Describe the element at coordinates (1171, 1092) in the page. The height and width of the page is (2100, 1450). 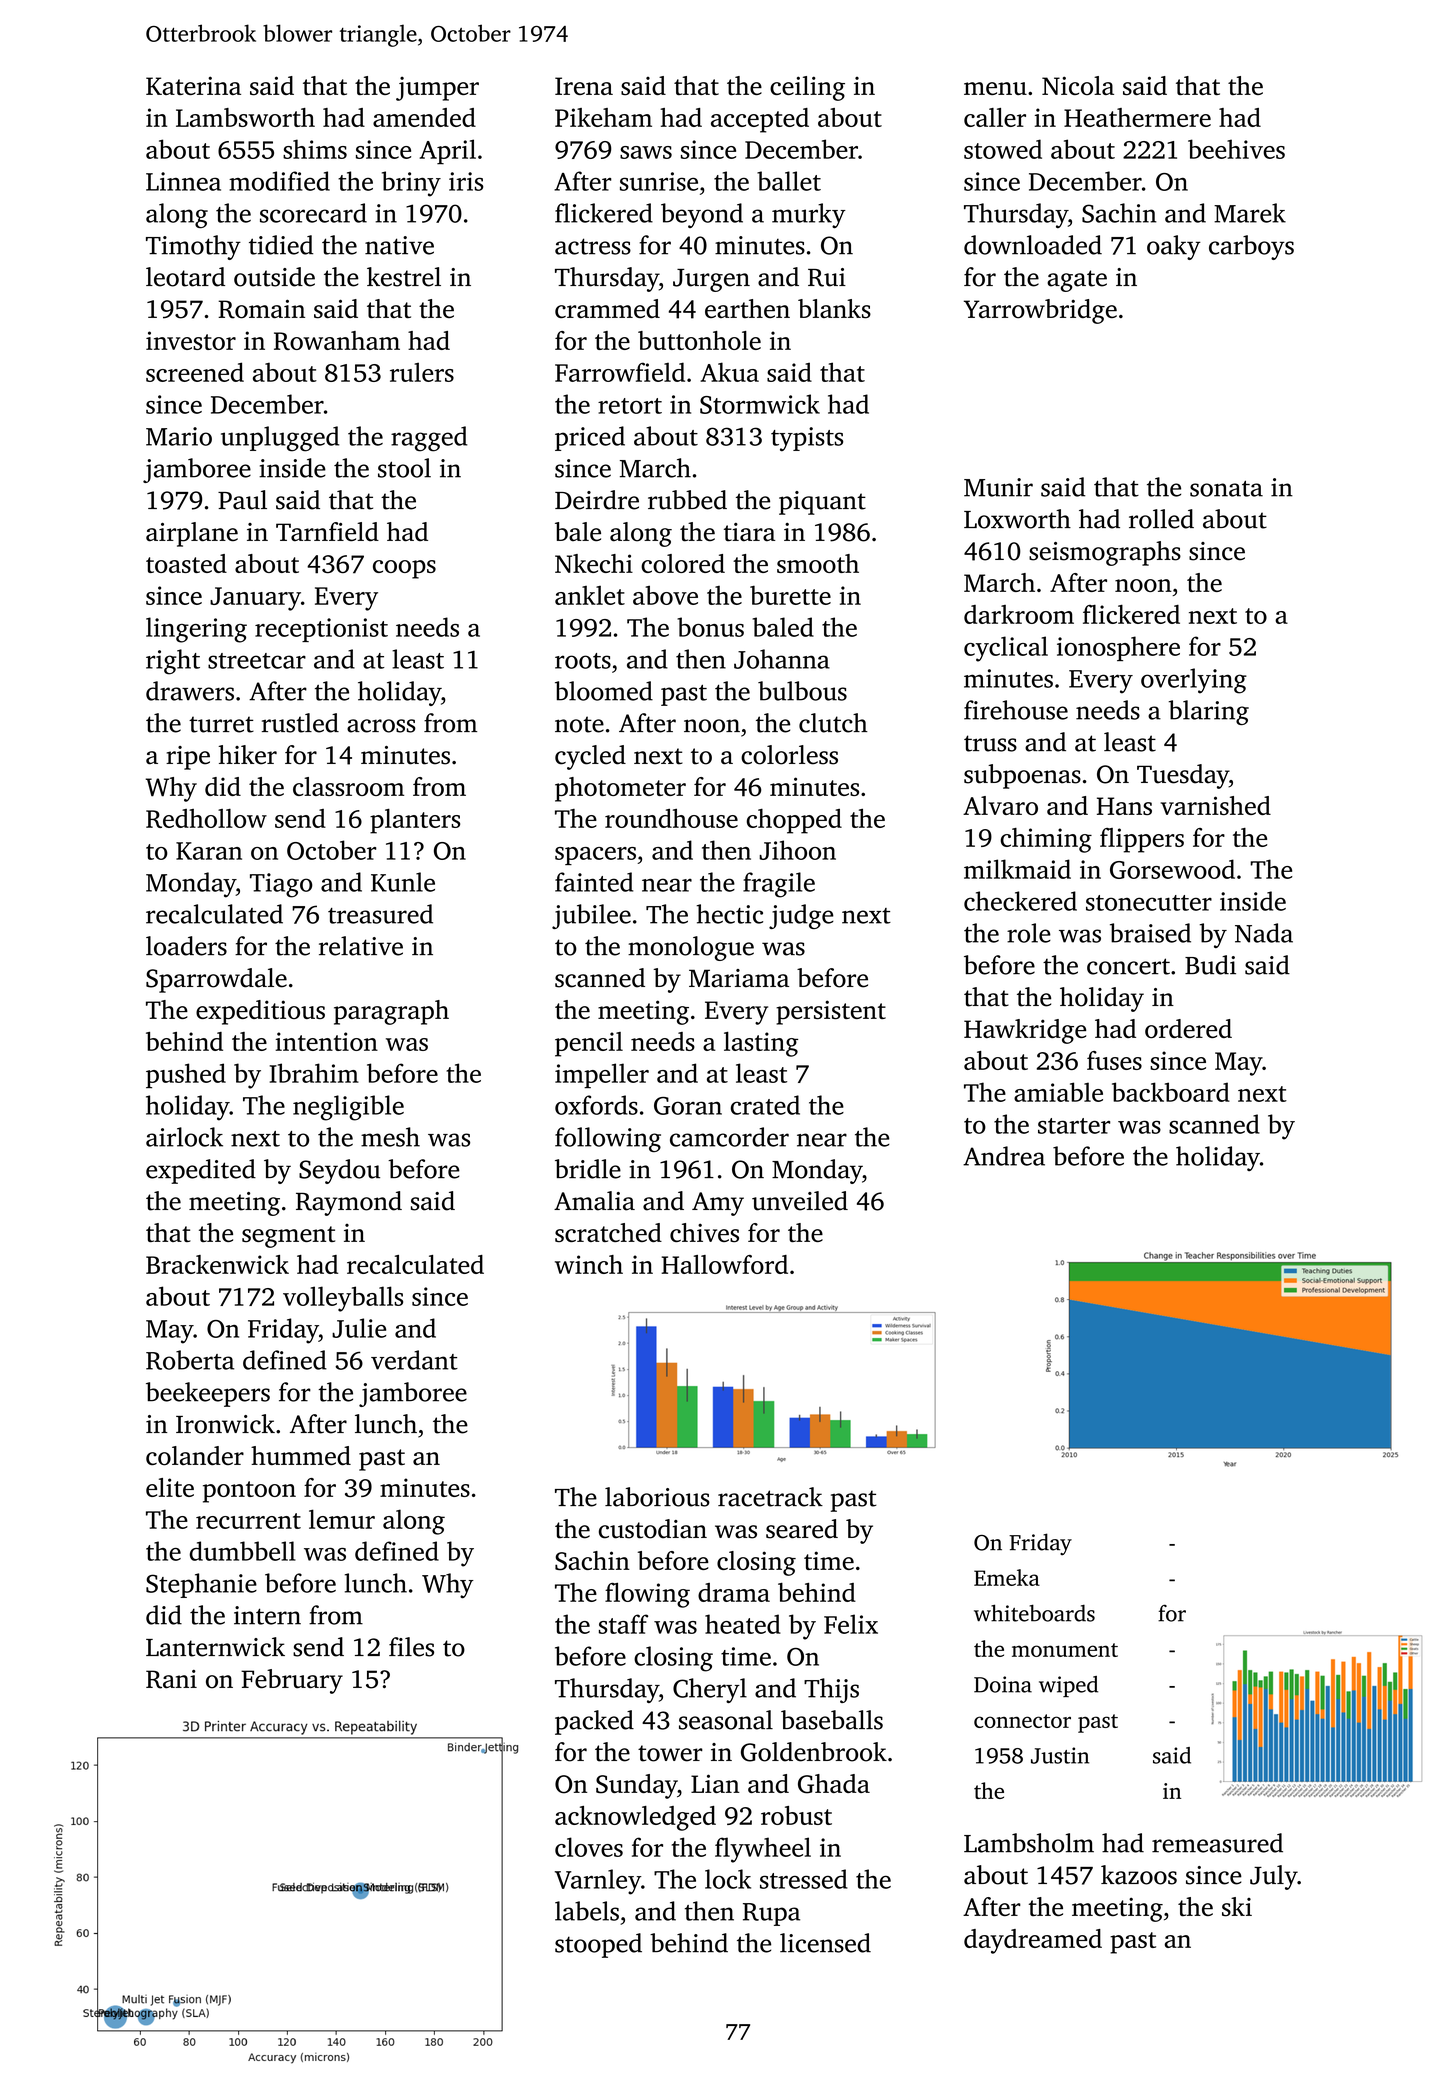
I see `backboard` at that location.
